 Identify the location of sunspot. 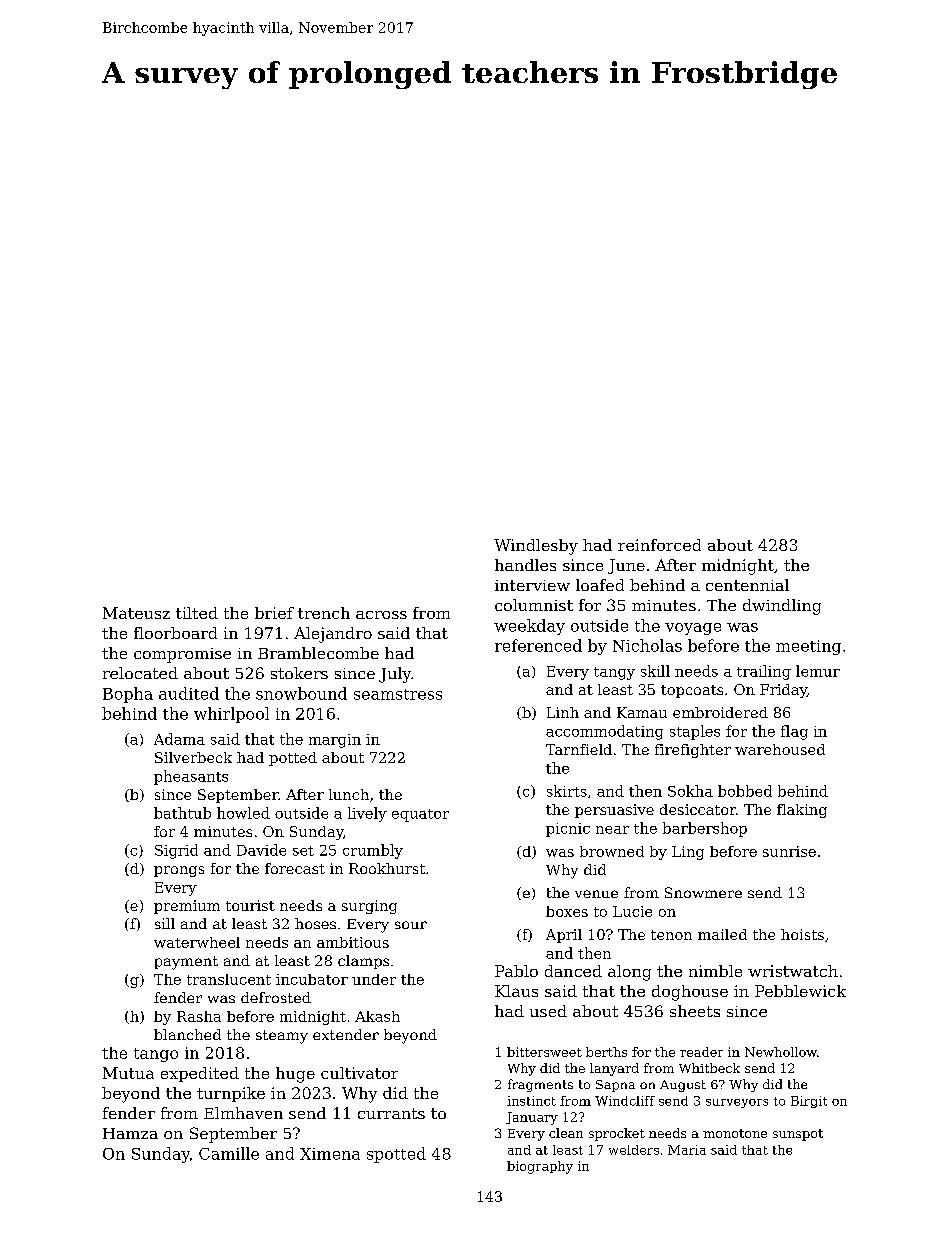
(798, 1135).
